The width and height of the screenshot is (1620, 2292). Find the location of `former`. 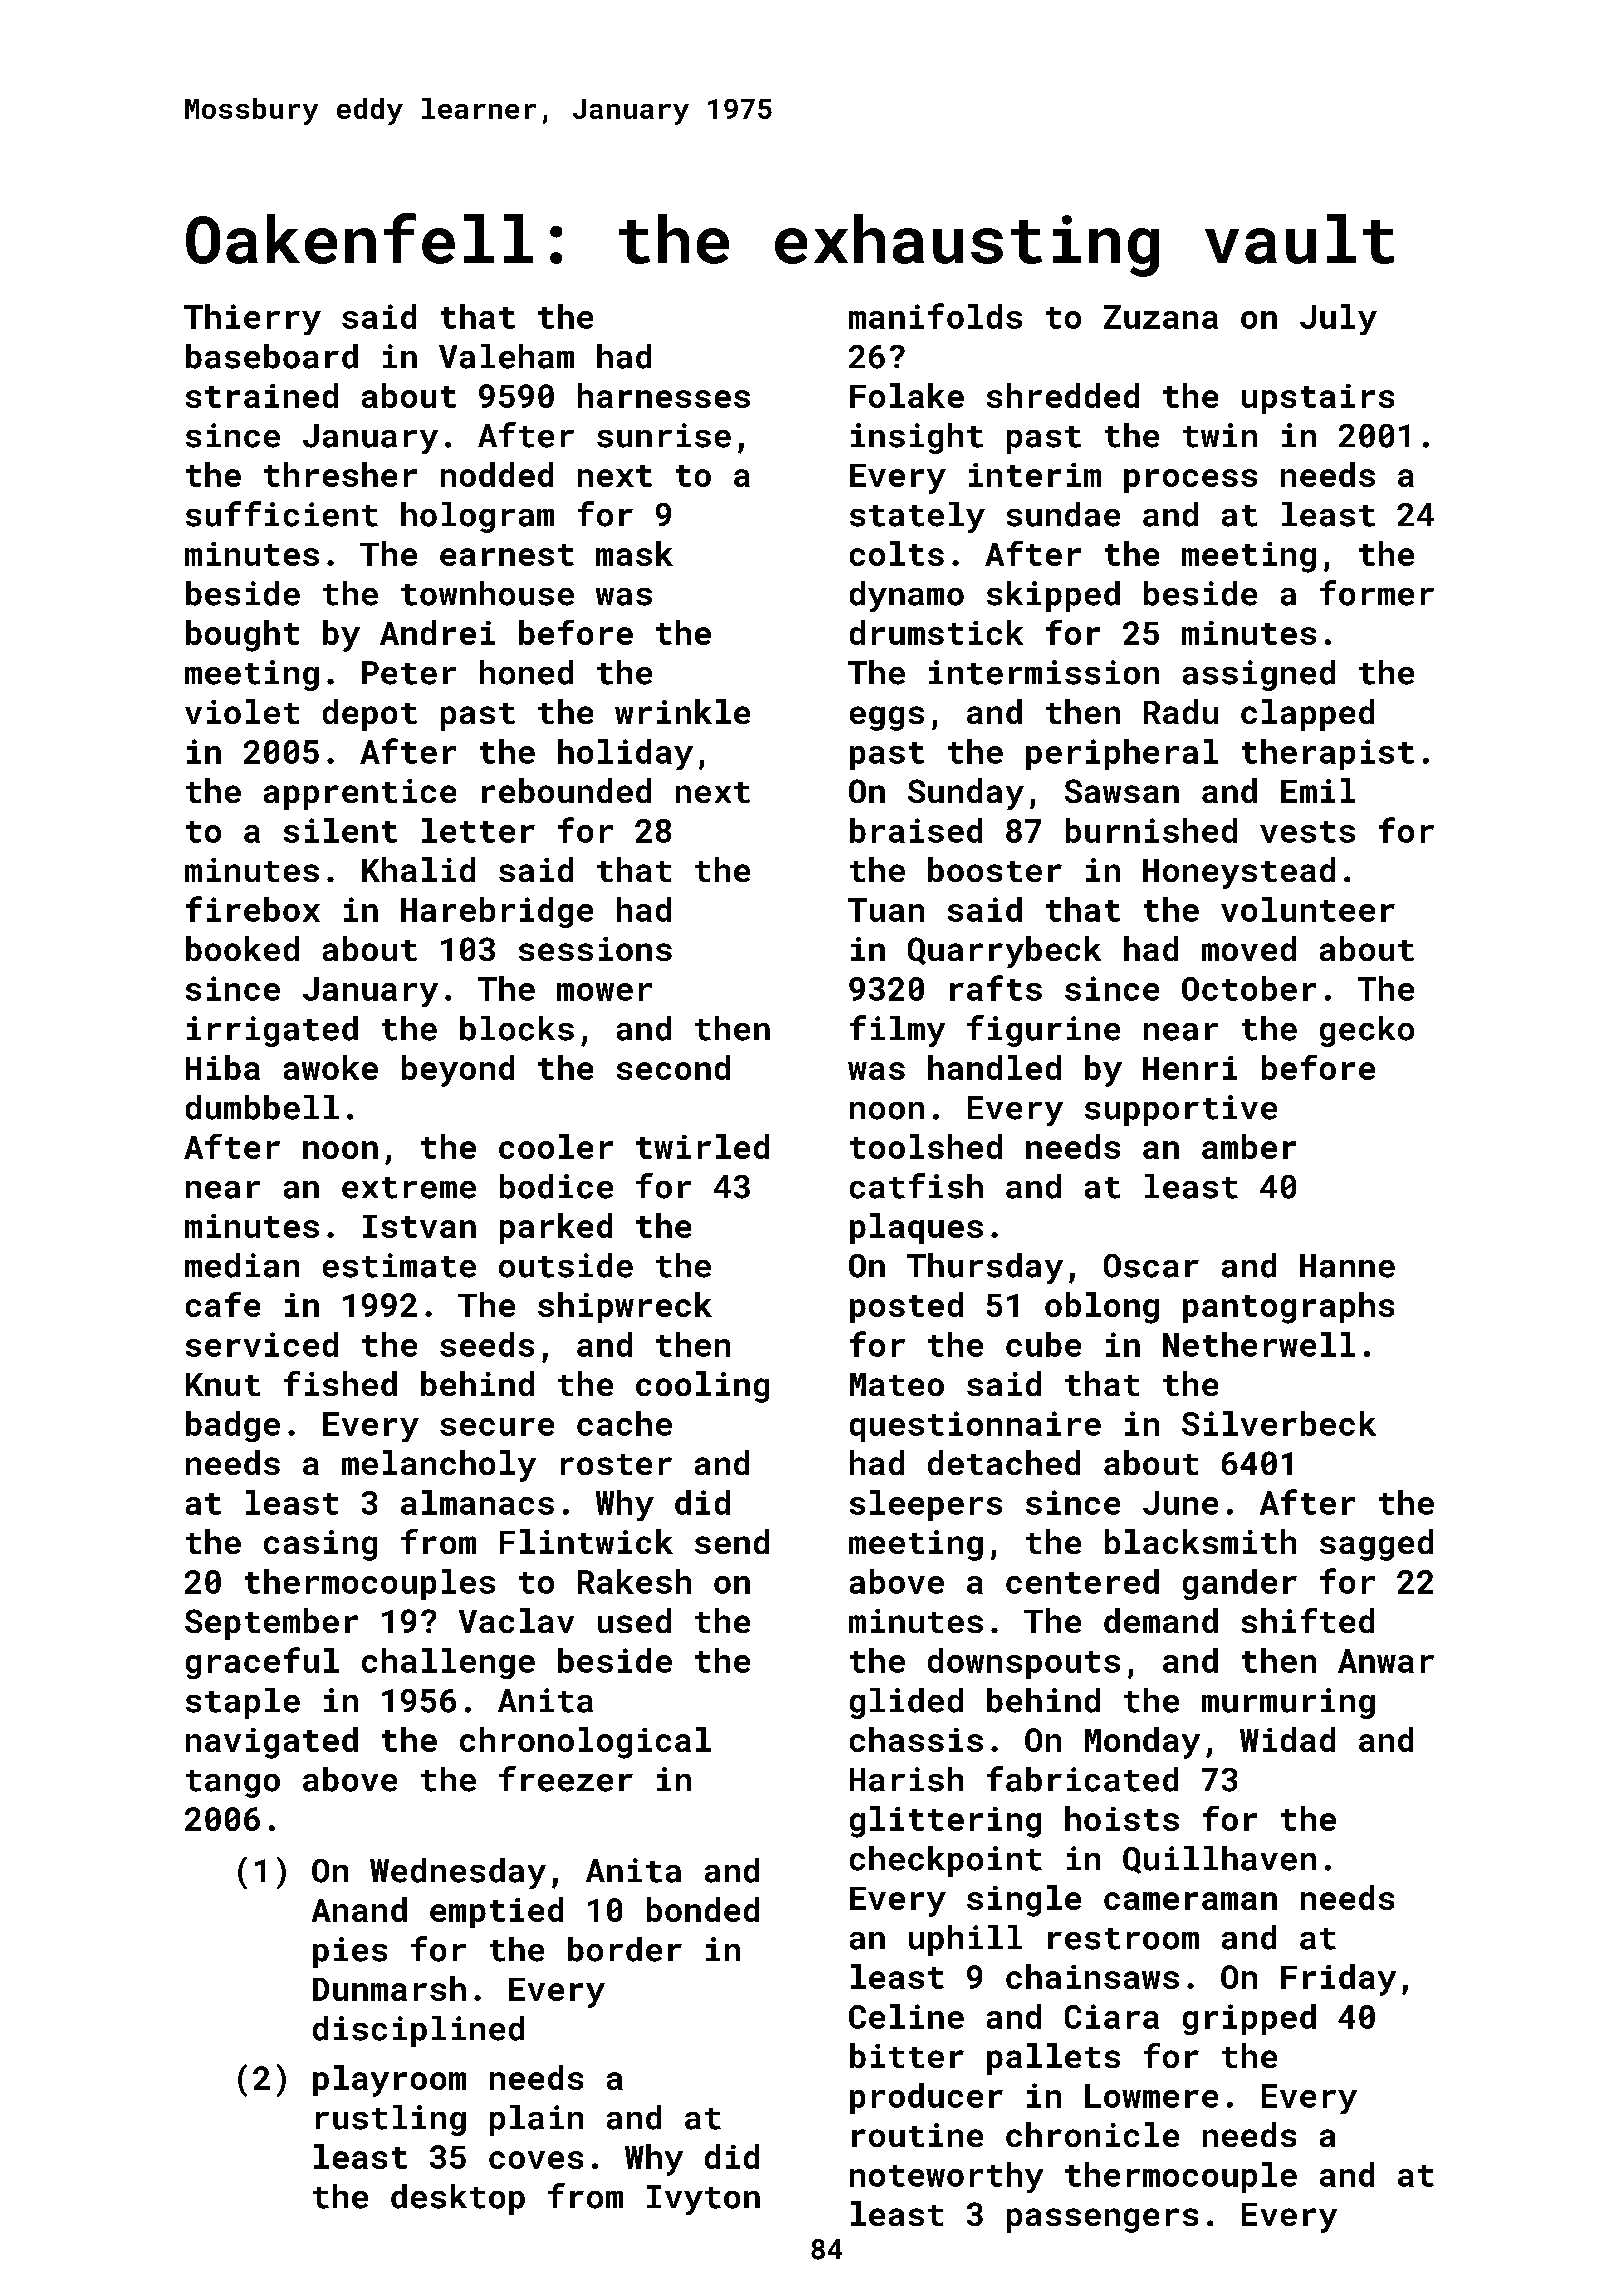

former is located at coordinates (1377, 593).
